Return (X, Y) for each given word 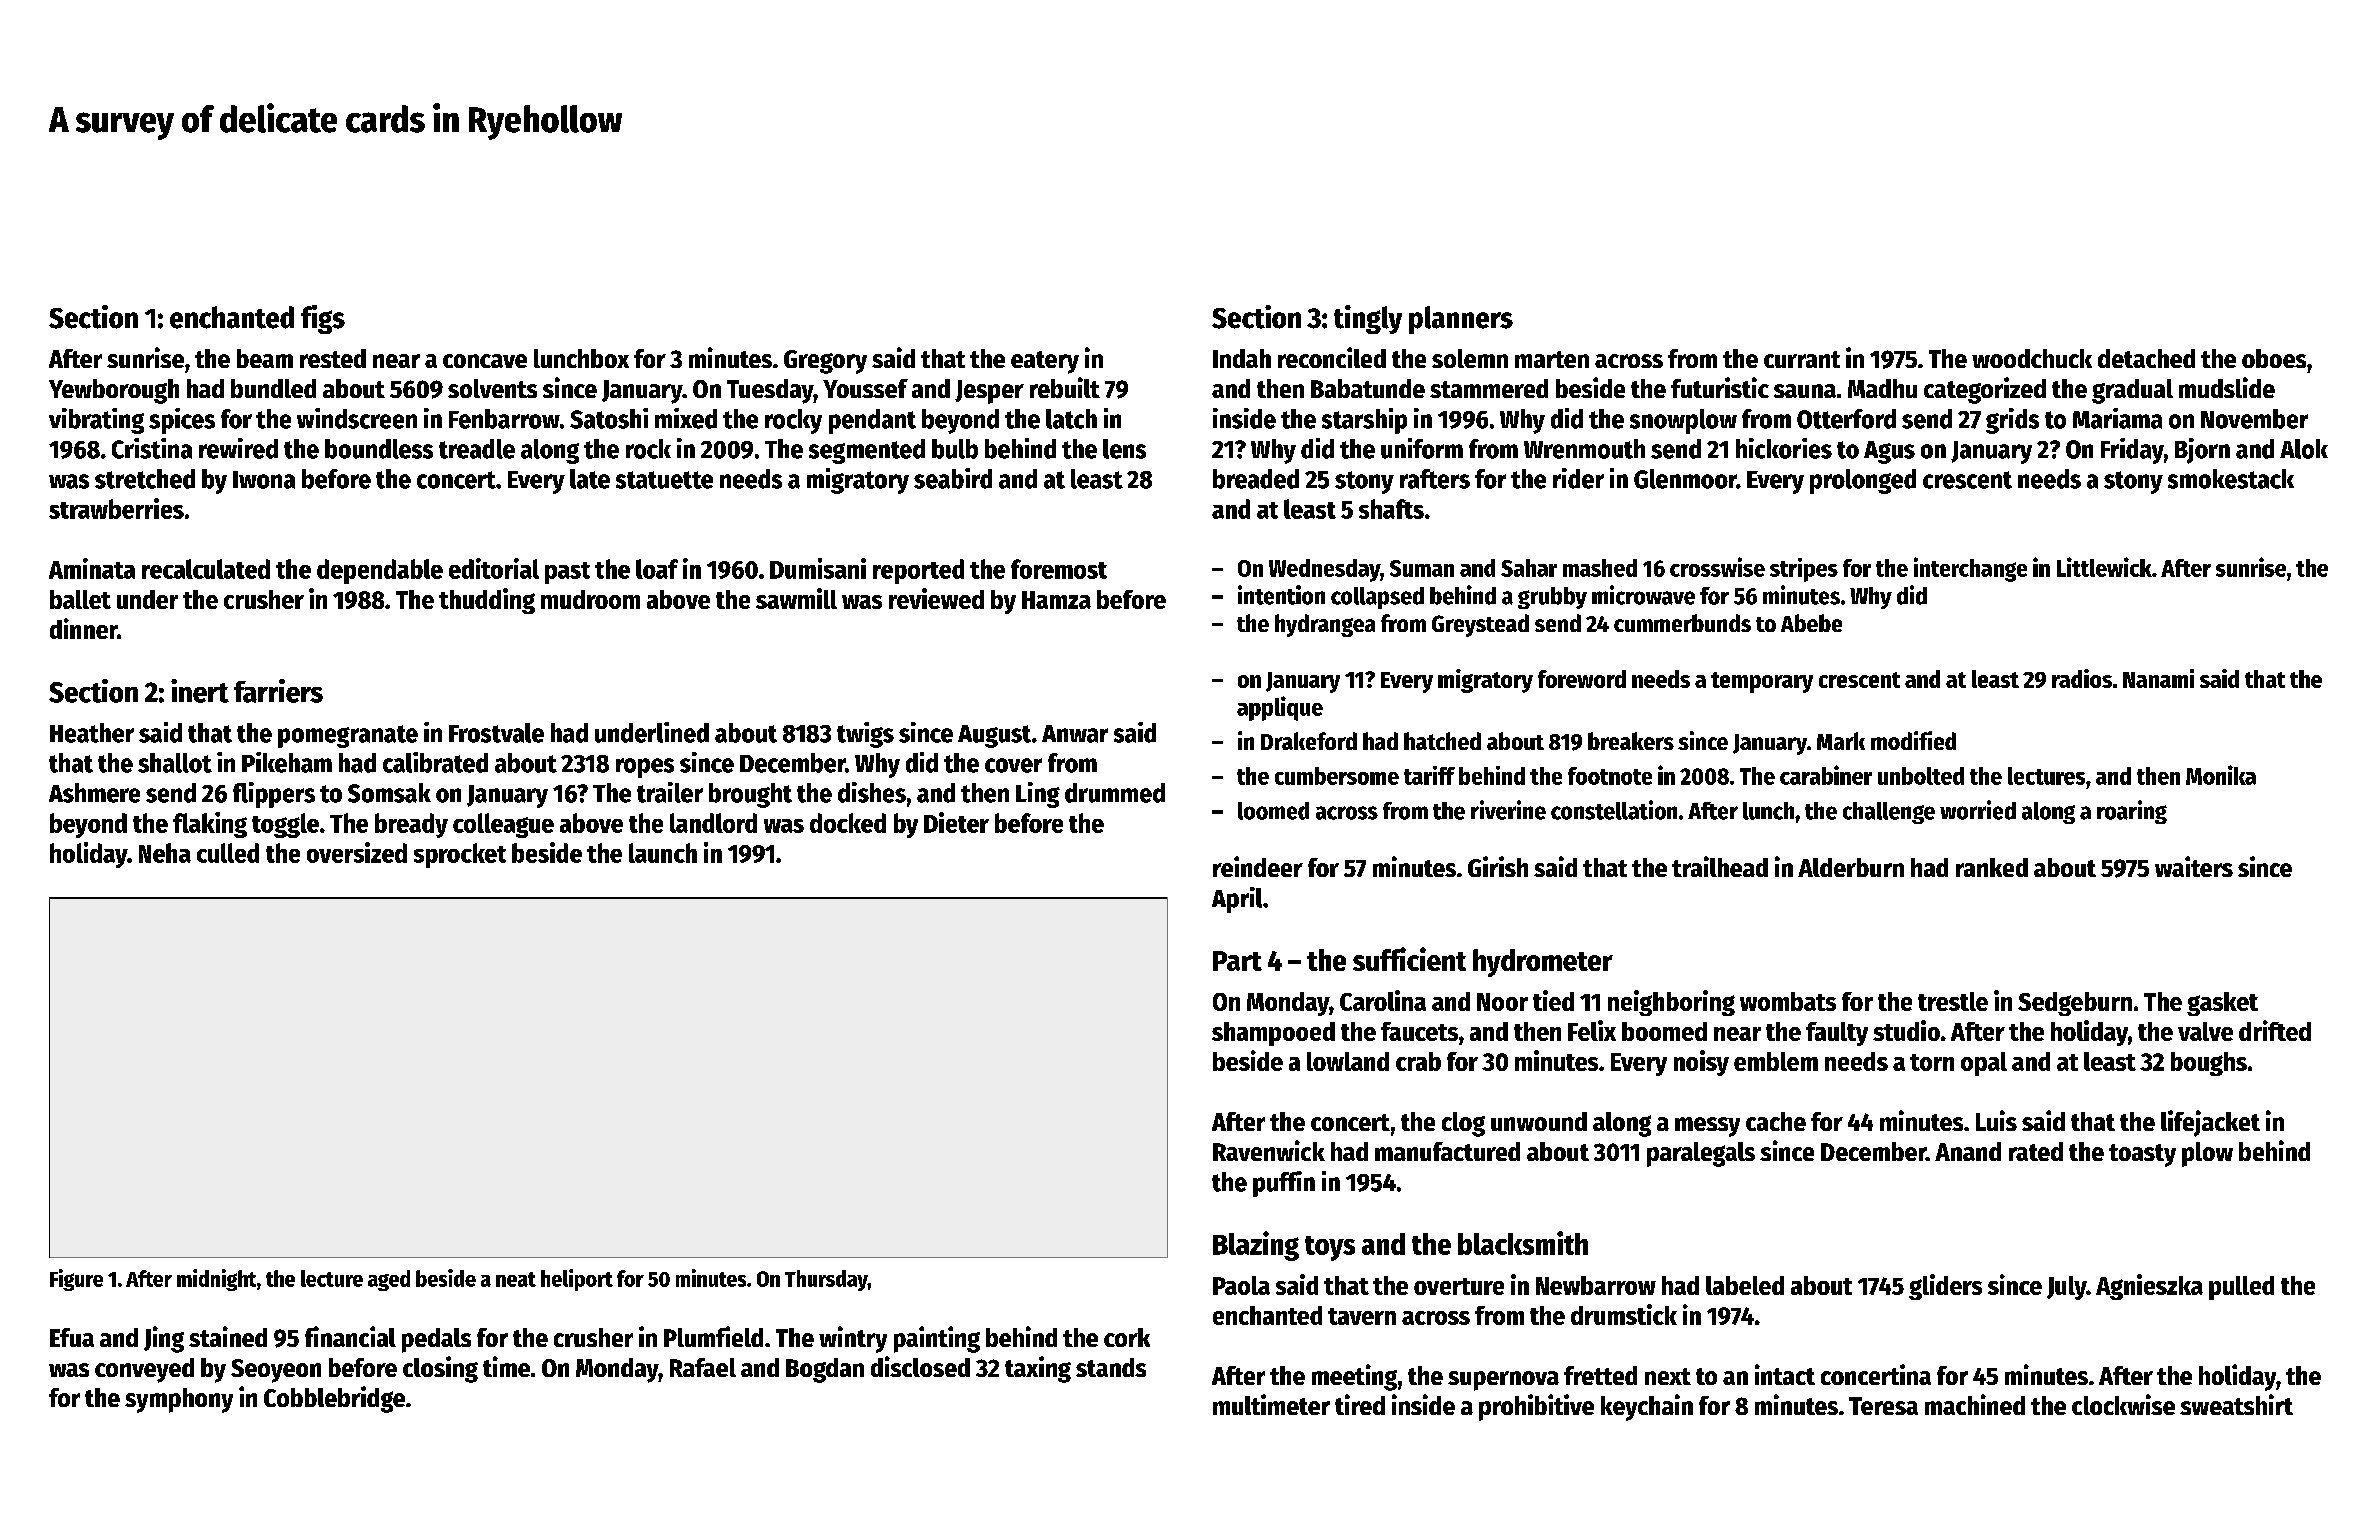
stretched (145, 479)
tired (1360, 1404)
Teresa (1883, 1406)
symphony (179, 1400)
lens (1124, 449)
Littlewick (2104, 567)
